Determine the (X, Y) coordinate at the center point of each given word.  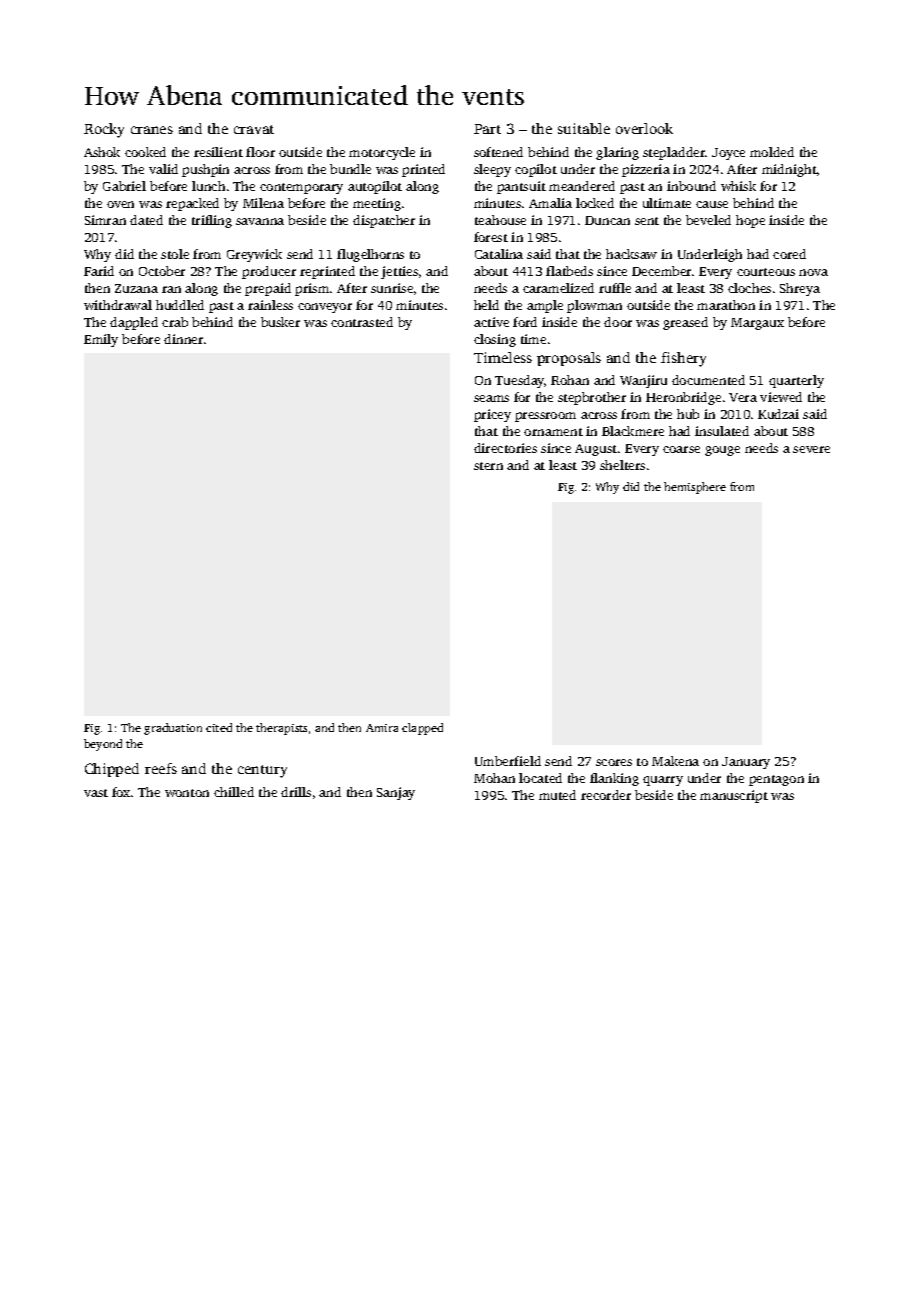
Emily (101, 340)
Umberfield (508, 761)
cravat (254, 129)
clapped (422, 729)
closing (495, 340)
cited (219, 727)
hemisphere (695, 488)
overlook (644, 128)
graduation (173, 729)
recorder (606, 795)
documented (708, 380)
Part (487, 129)
